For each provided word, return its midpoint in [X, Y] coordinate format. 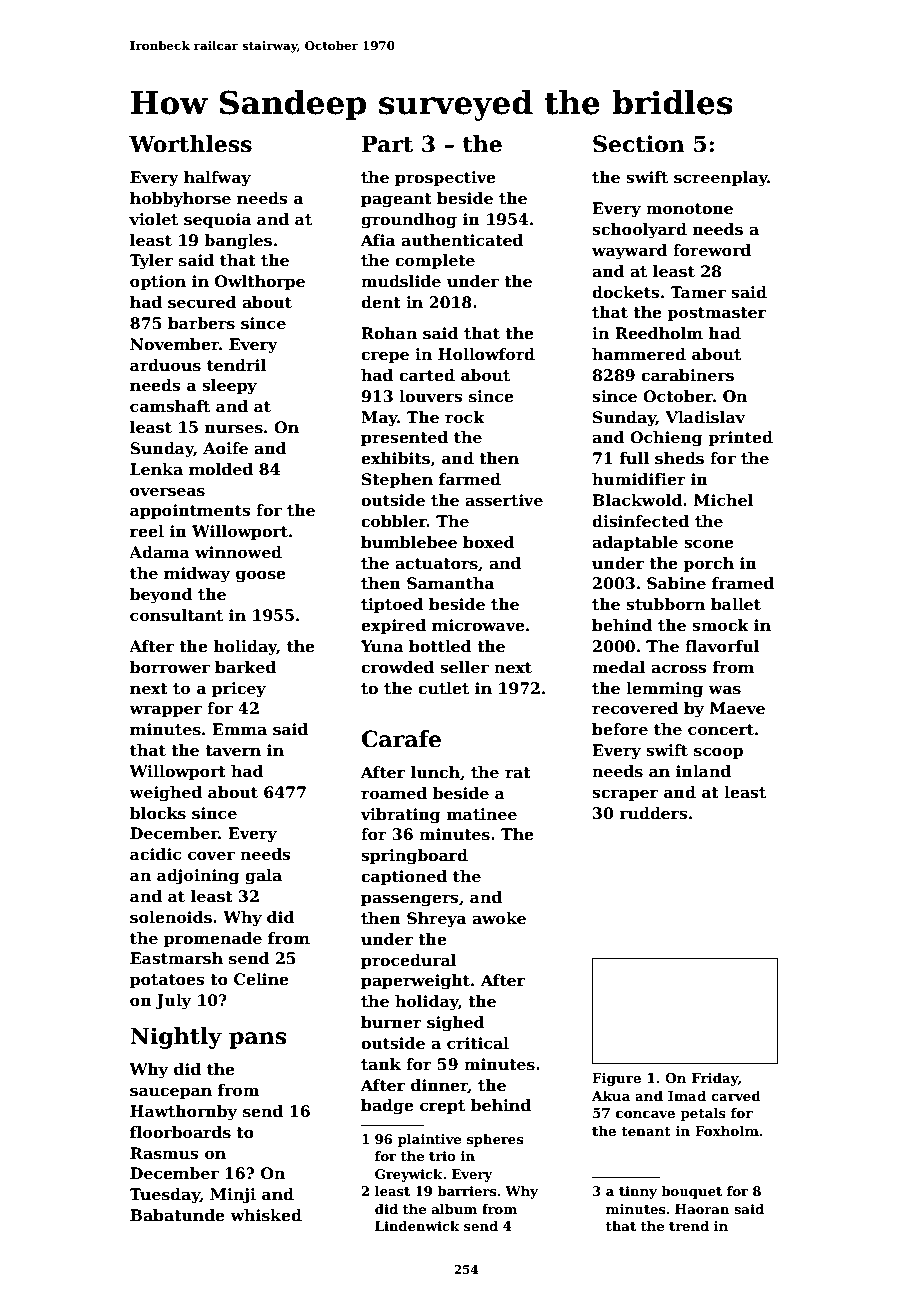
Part [387, 144]
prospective [445, 178]
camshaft [170, 406]
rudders [653, 813]
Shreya [436, 920]
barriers [466, 1191]
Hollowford [486, 354]
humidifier [639, 479]
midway [197, 575]
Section [639, 144]
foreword [712, 250]
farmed [470, 479]
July [173, 1002]
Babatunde [177, 1215]
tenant [646, 1131]
